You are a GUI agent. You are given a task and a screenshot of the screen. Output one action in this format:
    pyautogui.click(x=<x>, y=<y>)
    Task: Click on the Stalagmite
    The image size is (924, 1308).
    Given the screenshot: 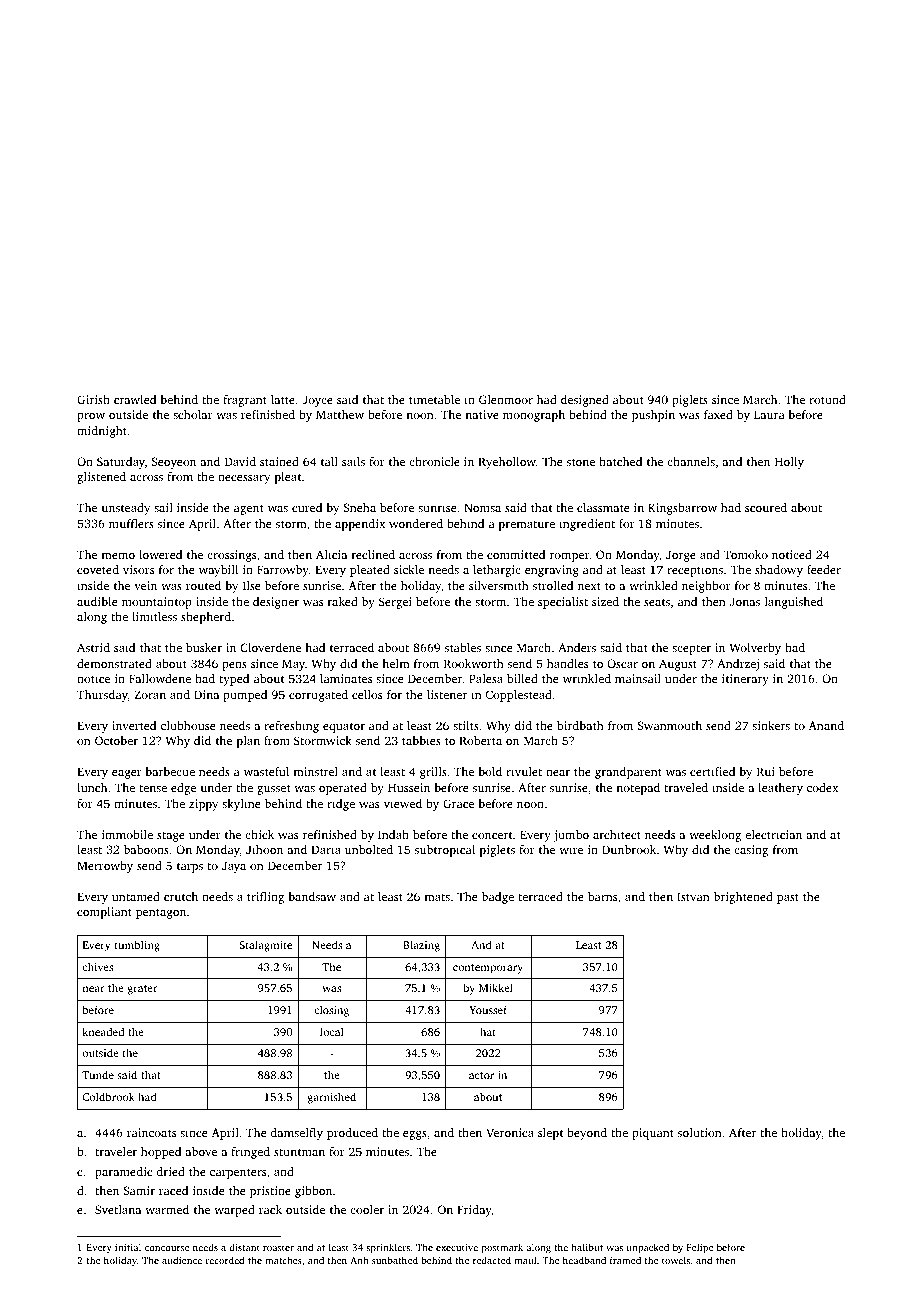 What is the action you would take?
    pyautogui.click(x=265, y=946)
